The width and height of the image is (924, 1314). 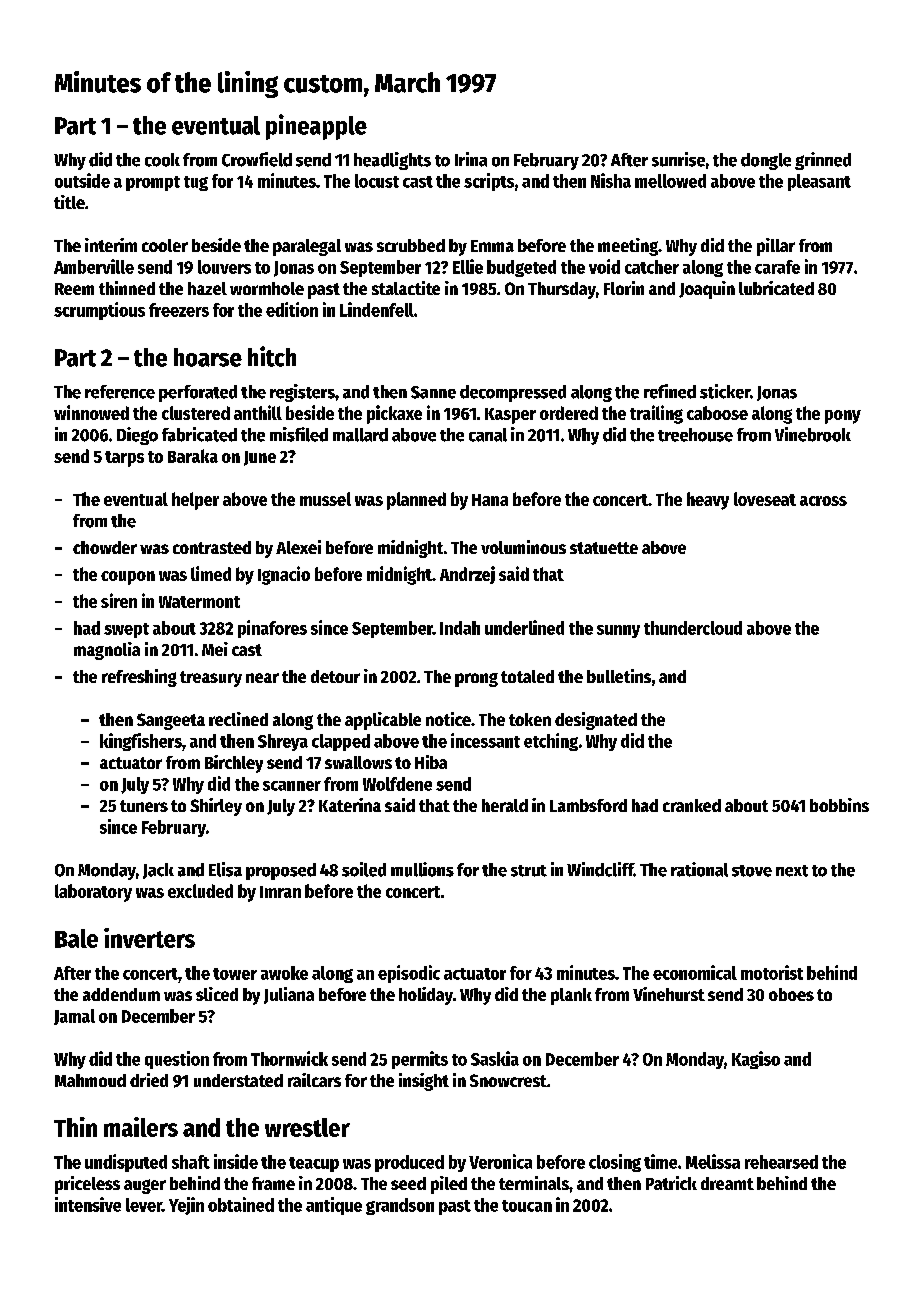 What do you see at coordinates (334, 1206) in the image?
I see `antique` at bounding box center [334, 1206].
